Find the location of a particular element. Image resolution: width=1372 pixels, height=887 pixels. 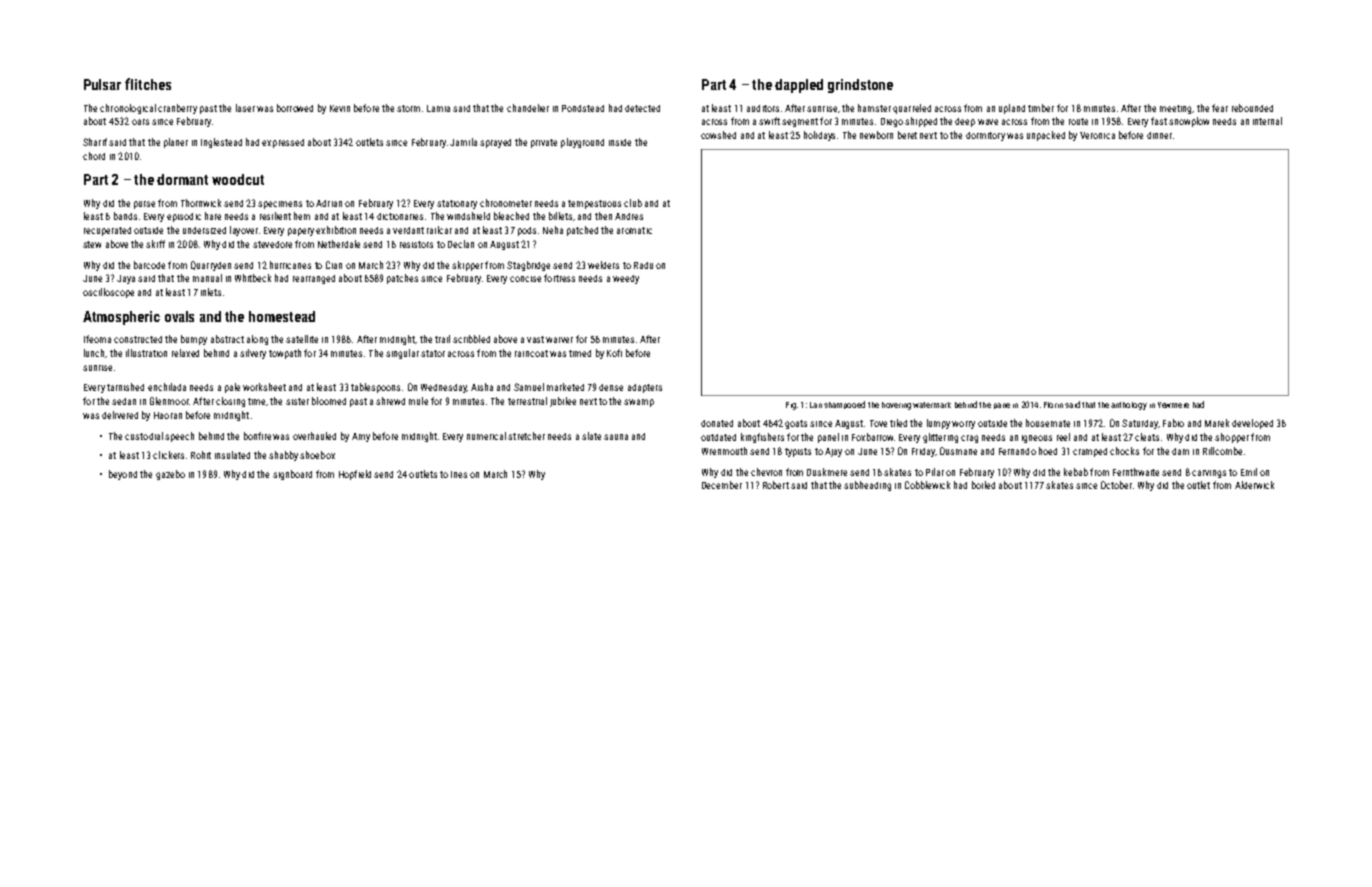

oars is located at coordinates (140, 122).
